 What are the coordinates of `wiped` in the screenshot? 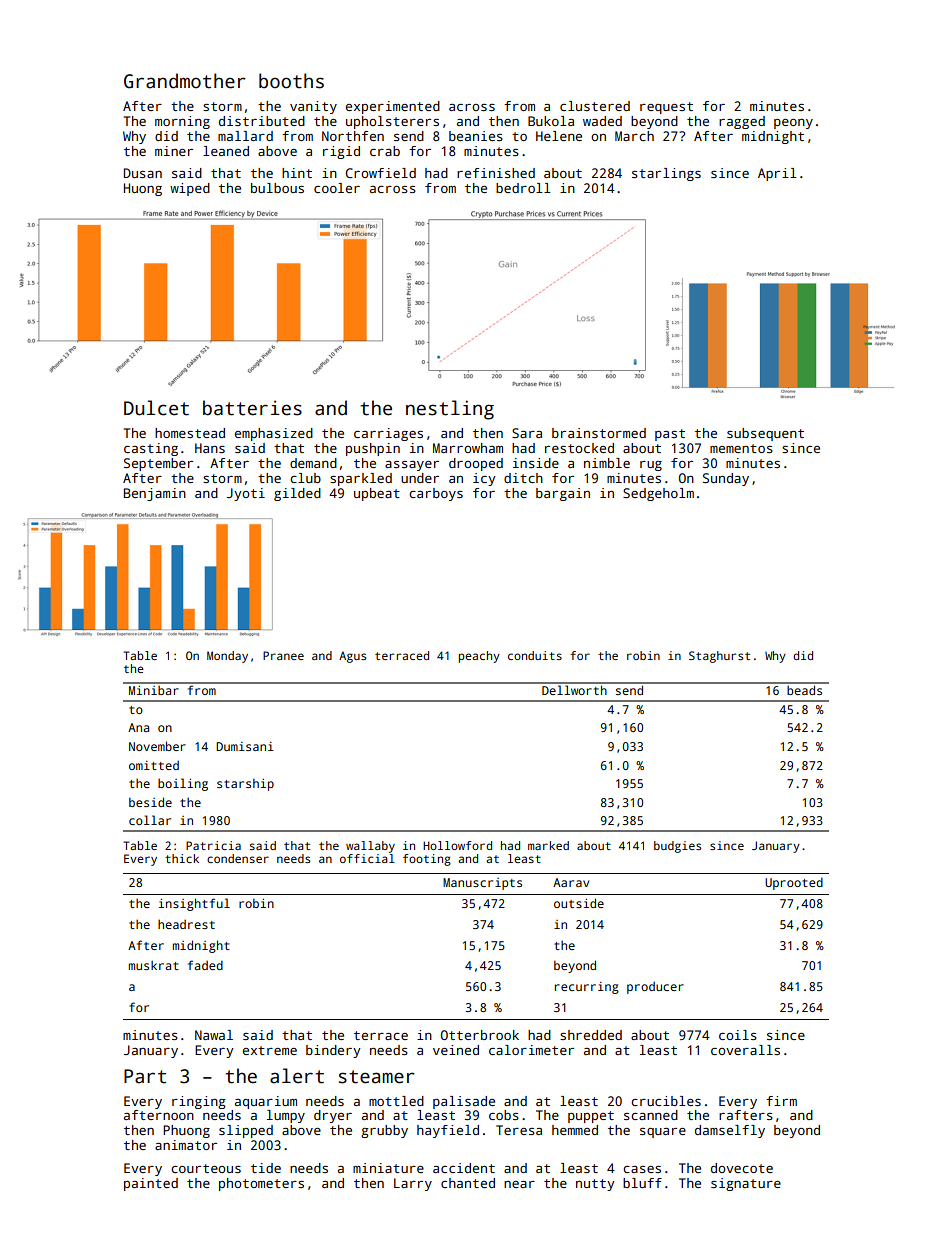 It's located at (190, 189).
